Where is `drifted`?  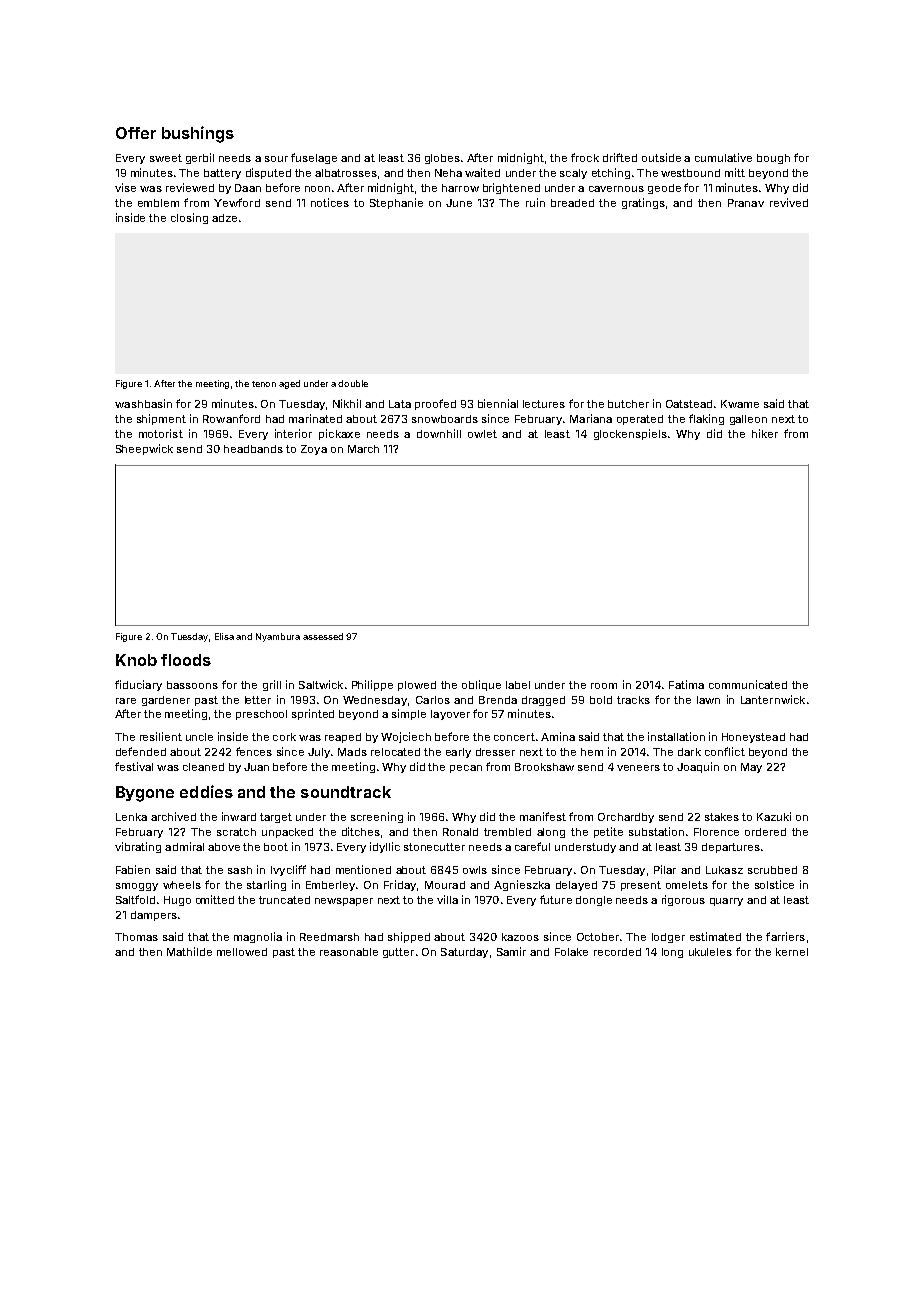 drifted is located at coordinates (620, 157).
